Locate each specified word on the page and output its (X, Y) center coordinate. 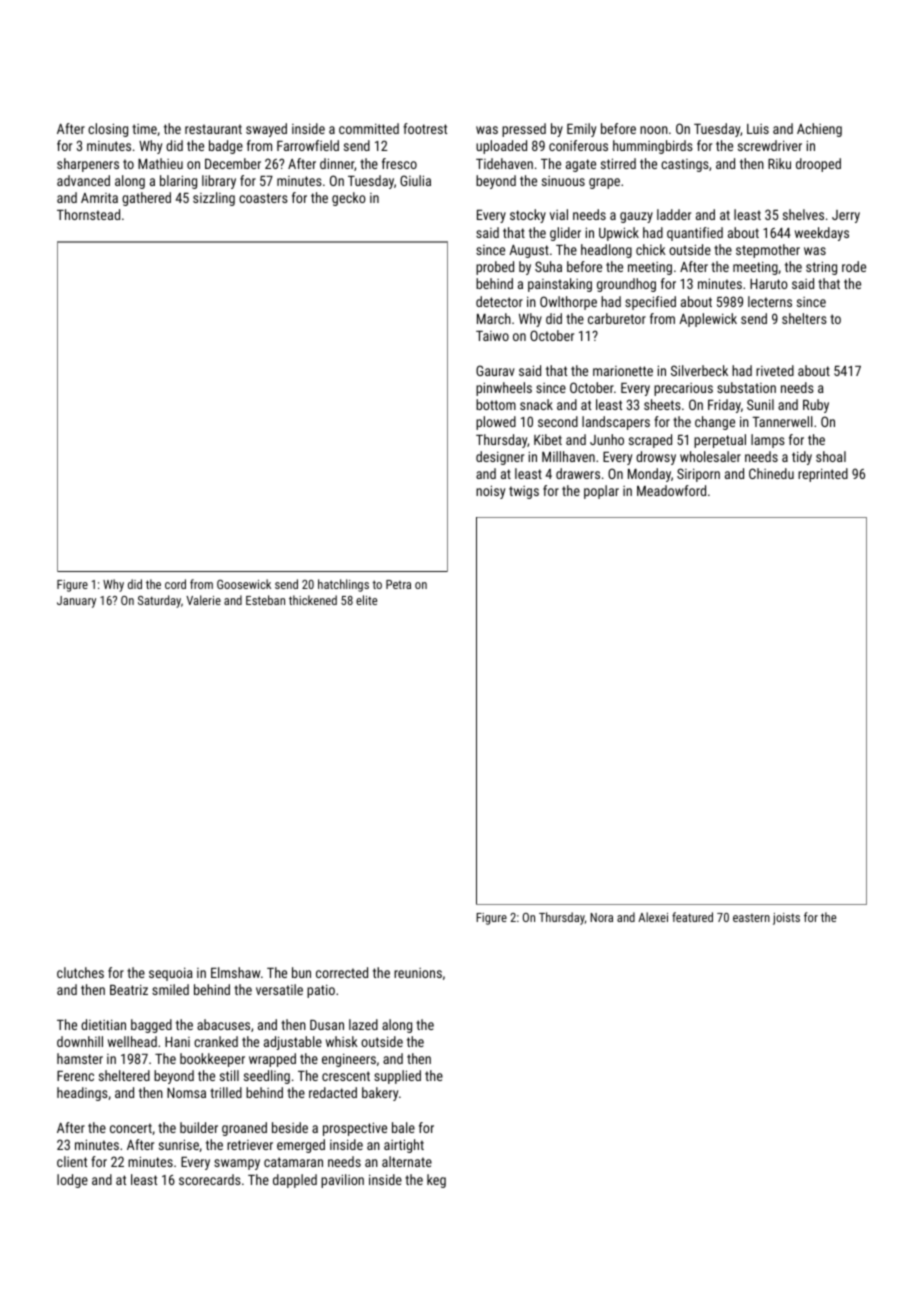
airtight (404, 1146)
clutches (80, 972)
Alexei (653, 917)
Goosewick (244, 584)
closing (108, 130)
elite (366, 600)
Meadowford (671, 490)
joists (786, 919)
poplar (601, 492)
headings (82, 1094)
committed (369, 128)
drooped (818, 165)
